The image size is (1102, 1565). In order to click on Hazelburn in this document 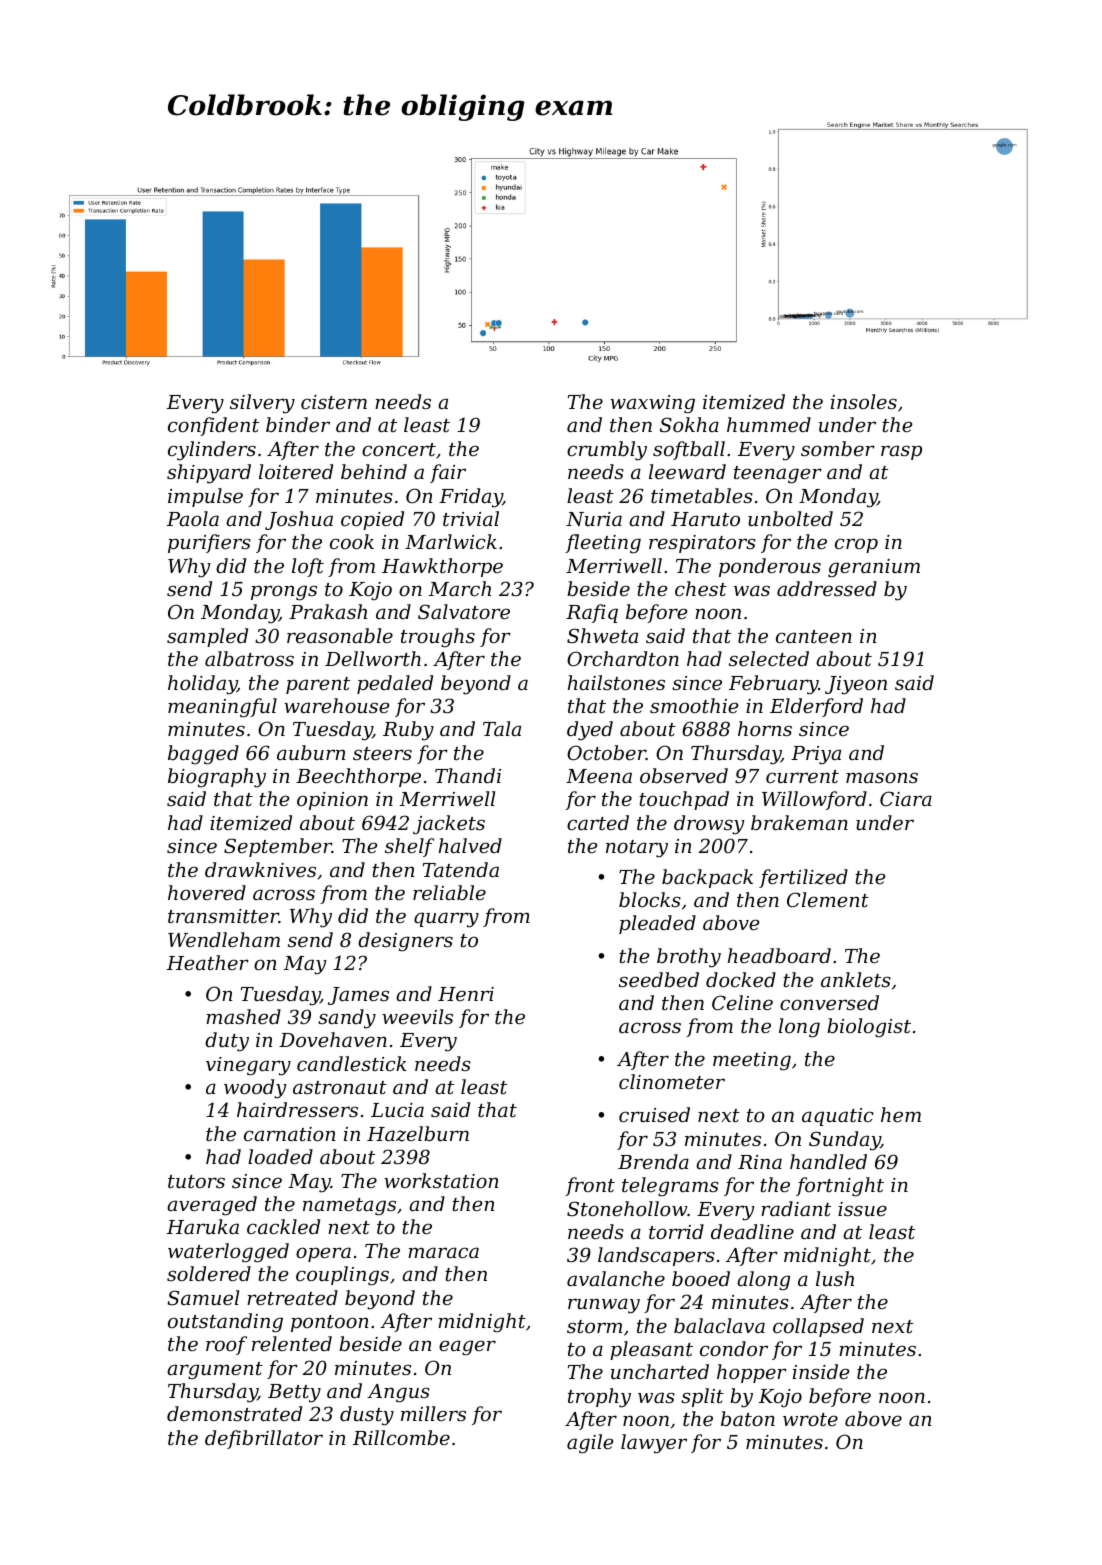, I will do `click(418, 1134)`.
